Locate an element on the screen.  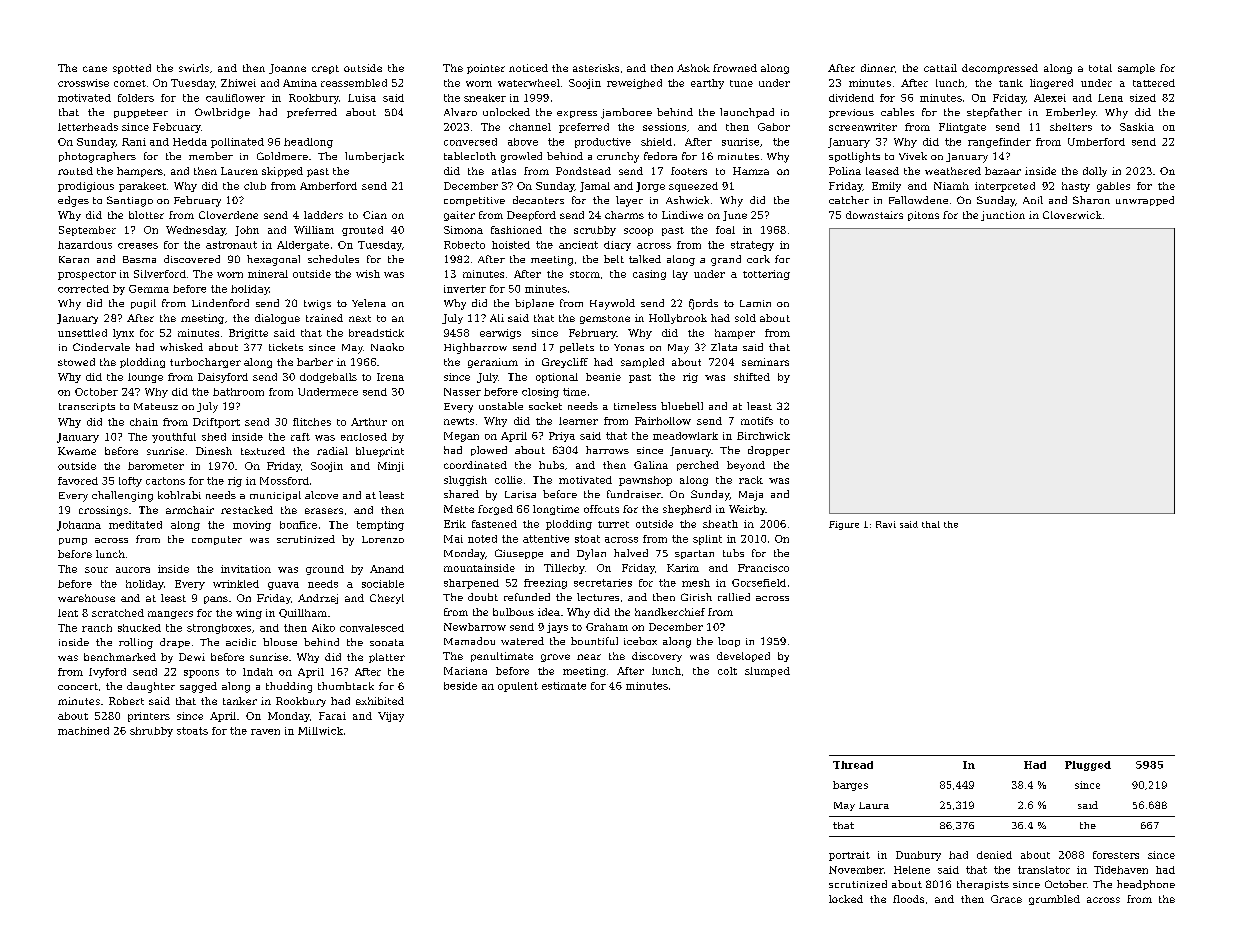
unwrapped is located at coordinates (1145, 201).
